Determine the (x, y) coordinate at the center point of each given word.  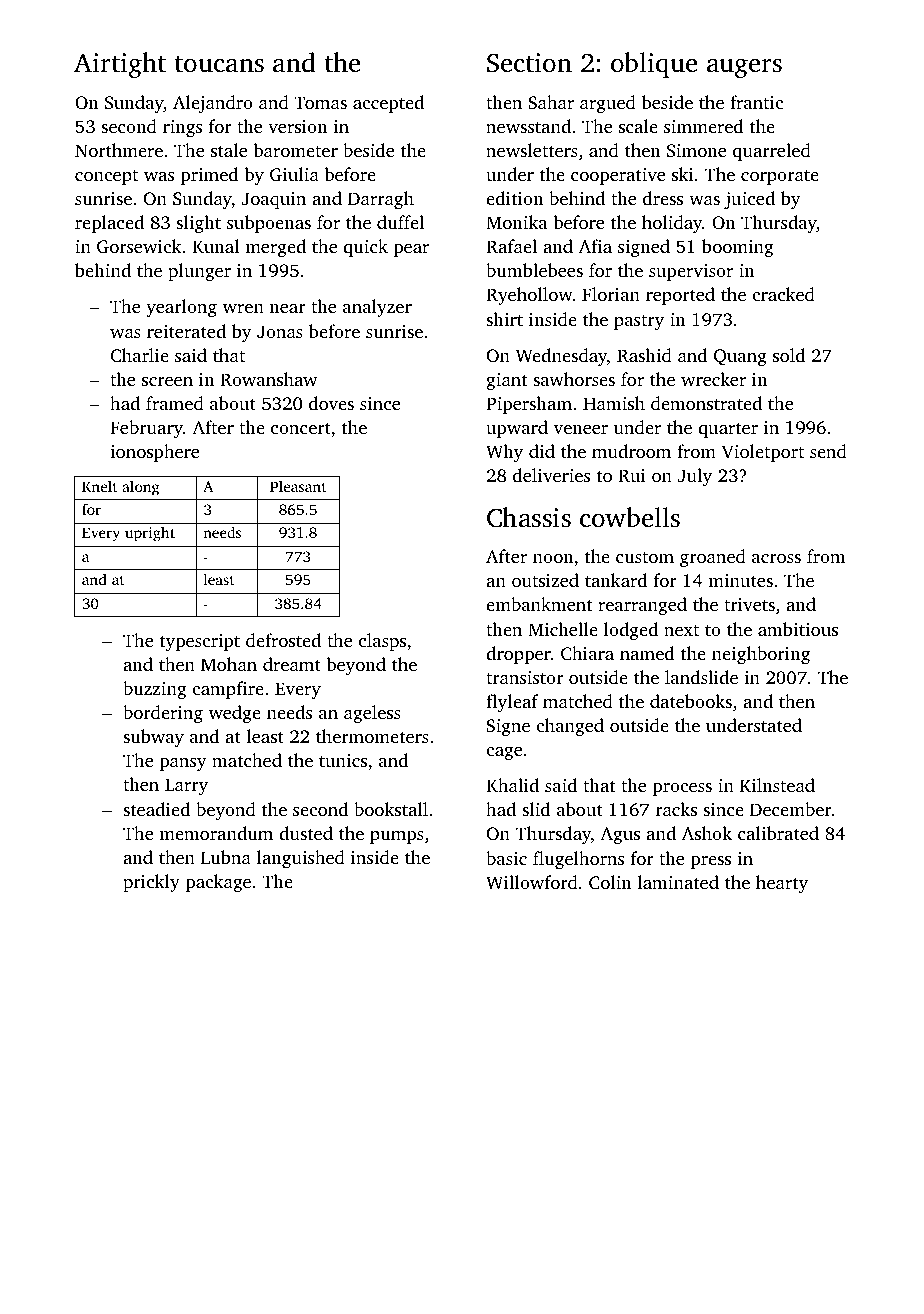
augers (744, 68)
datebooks (691, 701)
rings (182, 128)
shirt (504, 319)
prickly (151, 883)
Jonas (280, 332)
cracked (783, 294)
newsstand (528, 126)
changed (570, 727)
